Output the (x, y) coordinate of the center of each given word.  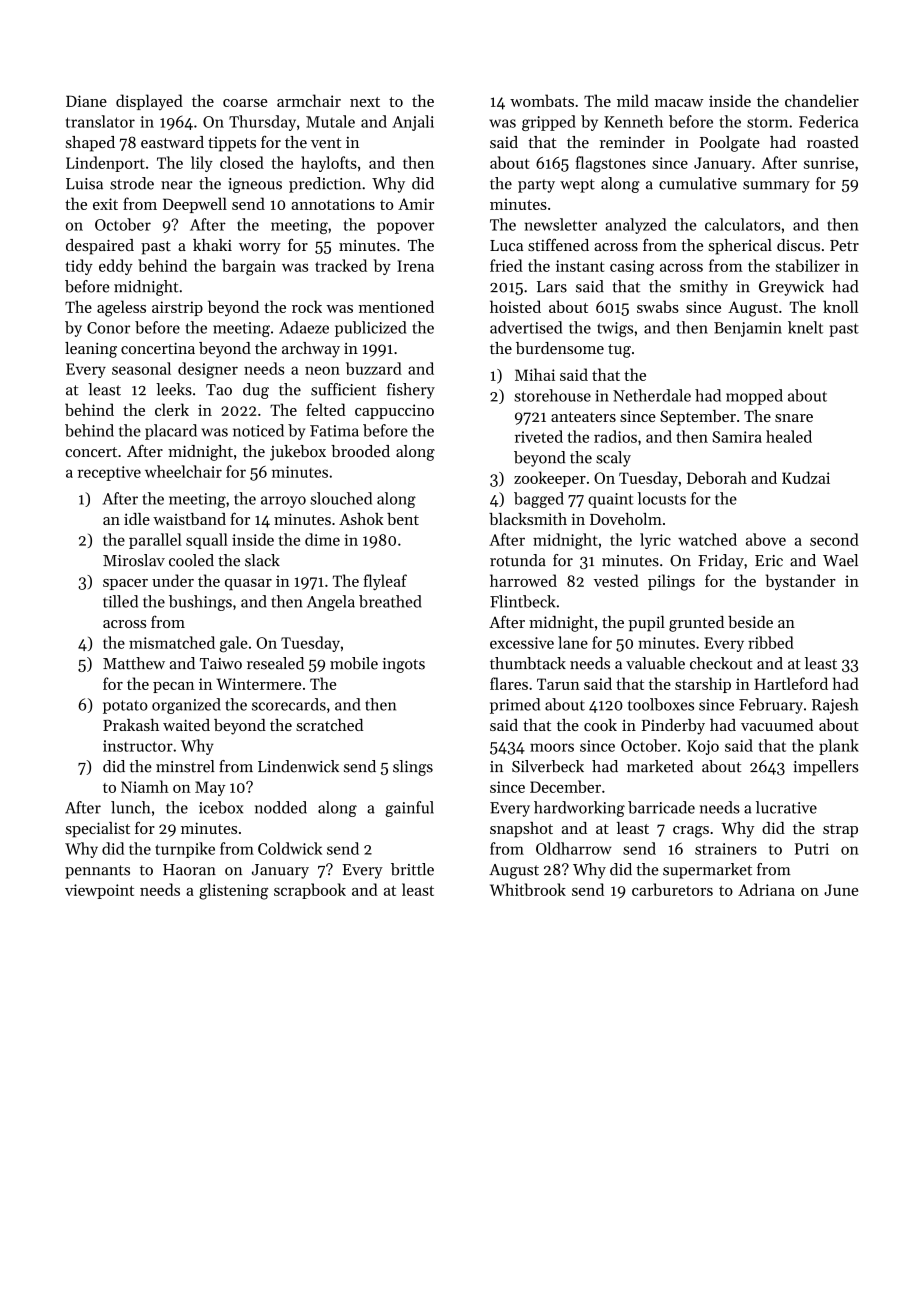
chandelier (822, 100)
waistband (189, 519)
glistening (233, 891)
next (365, 102)
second (834, 539)
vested (616, 580)
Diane (86, 101)
